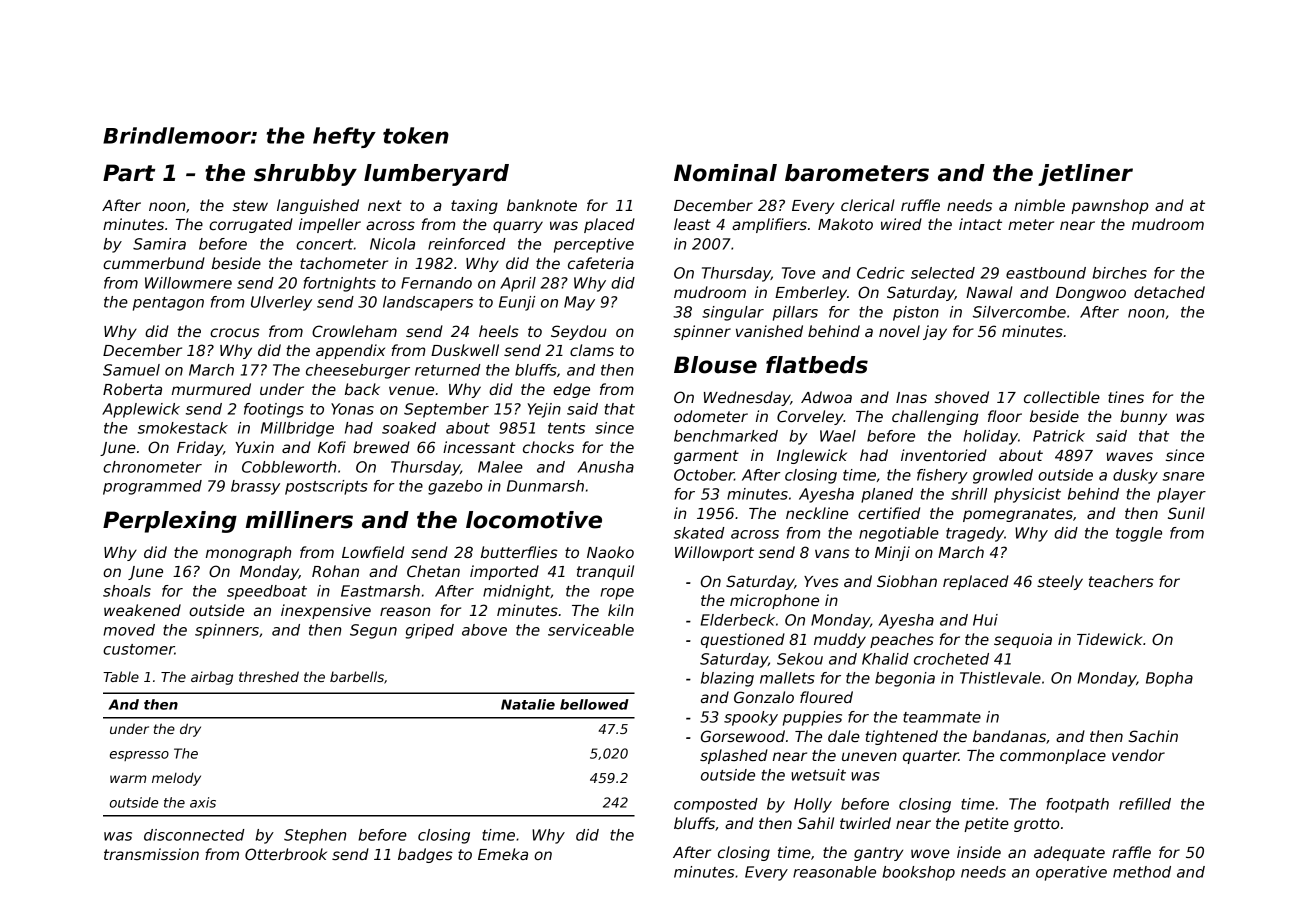 The image size is (1308, 924). I want to click on above, so click(484, 630).
